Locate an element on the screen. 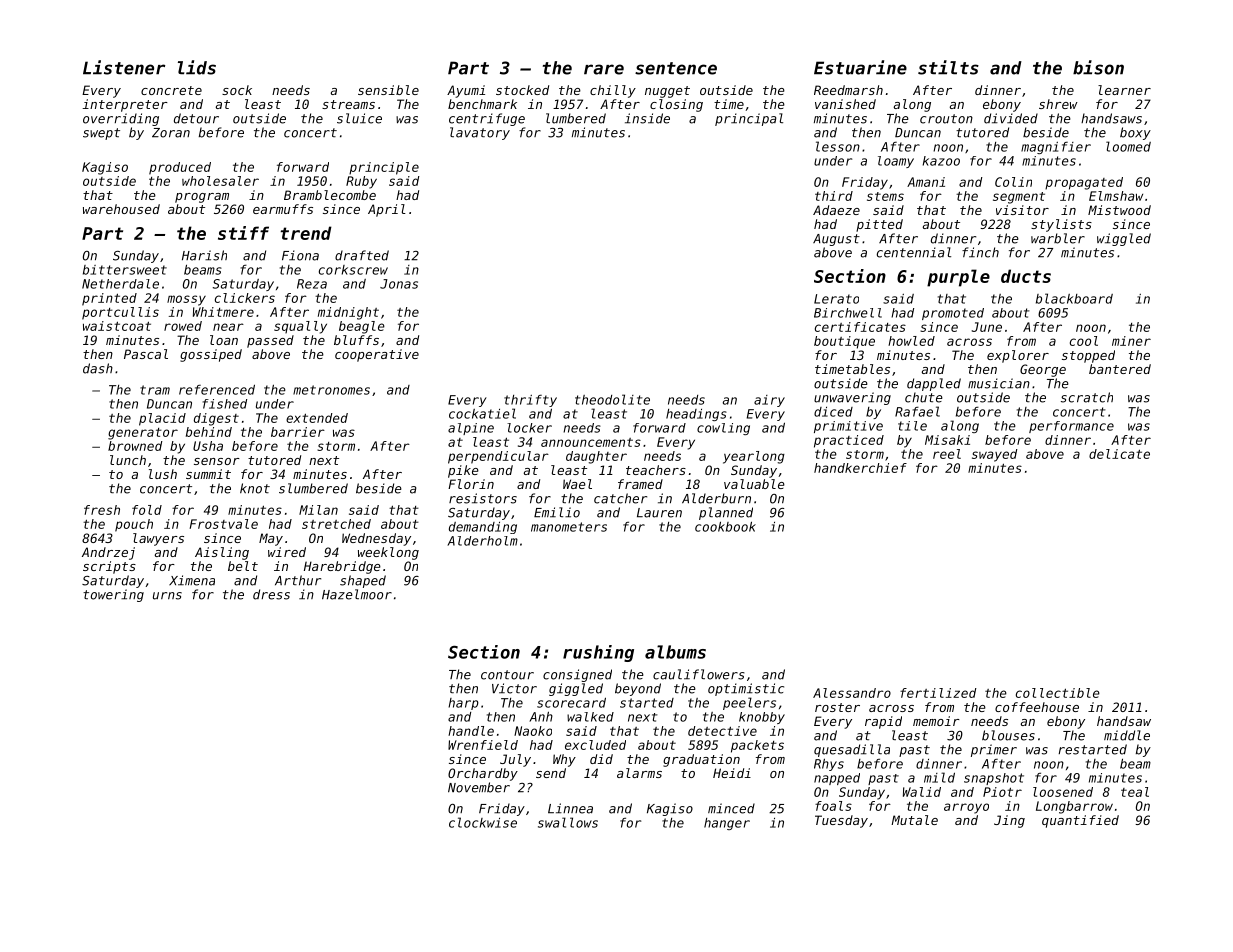 This screenshot has width=1233, height=952. Ximena is located at coordinates (192, 580).
